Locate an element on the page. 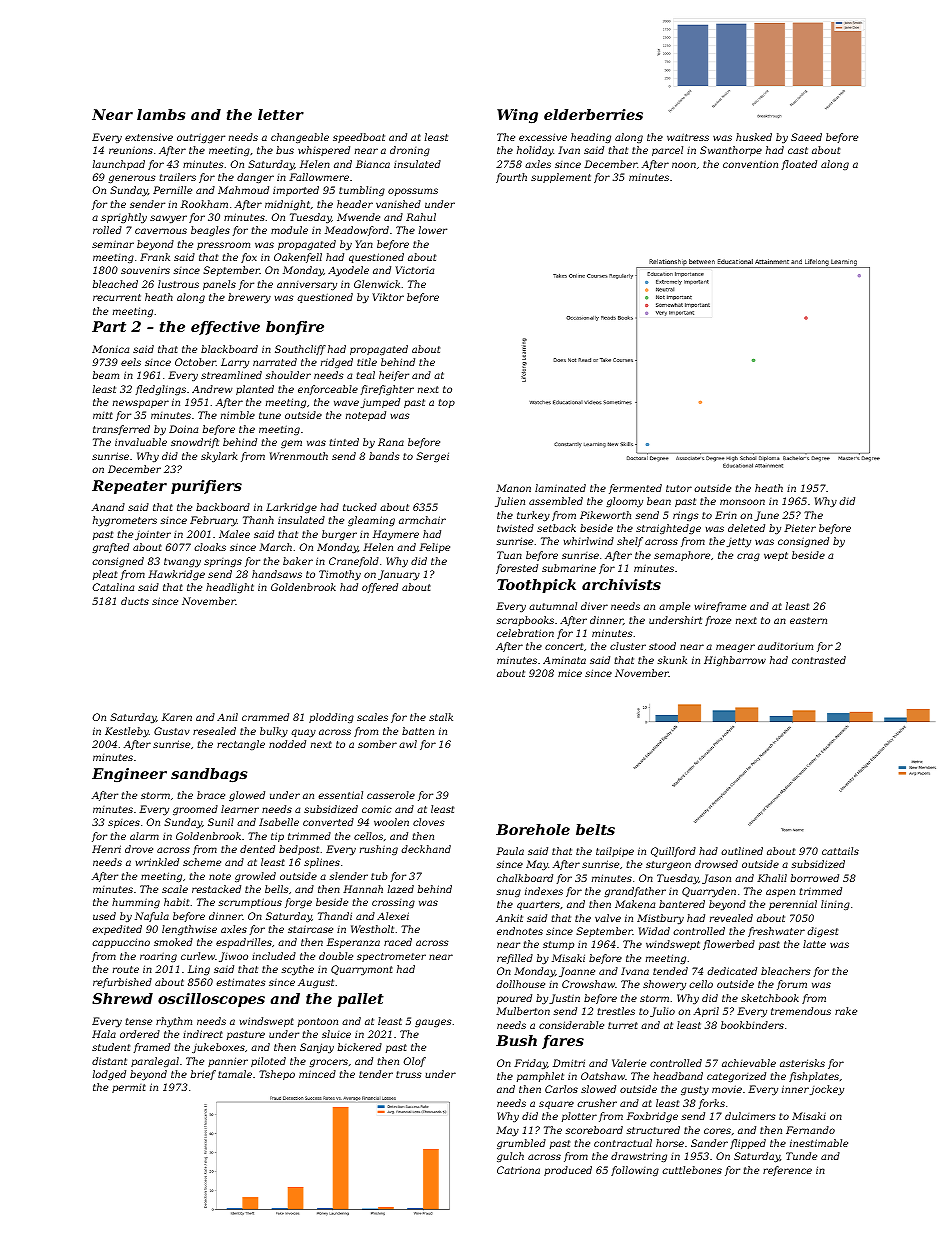 This document has height=1233, width=952. top is located at coordinates (446, 403).
